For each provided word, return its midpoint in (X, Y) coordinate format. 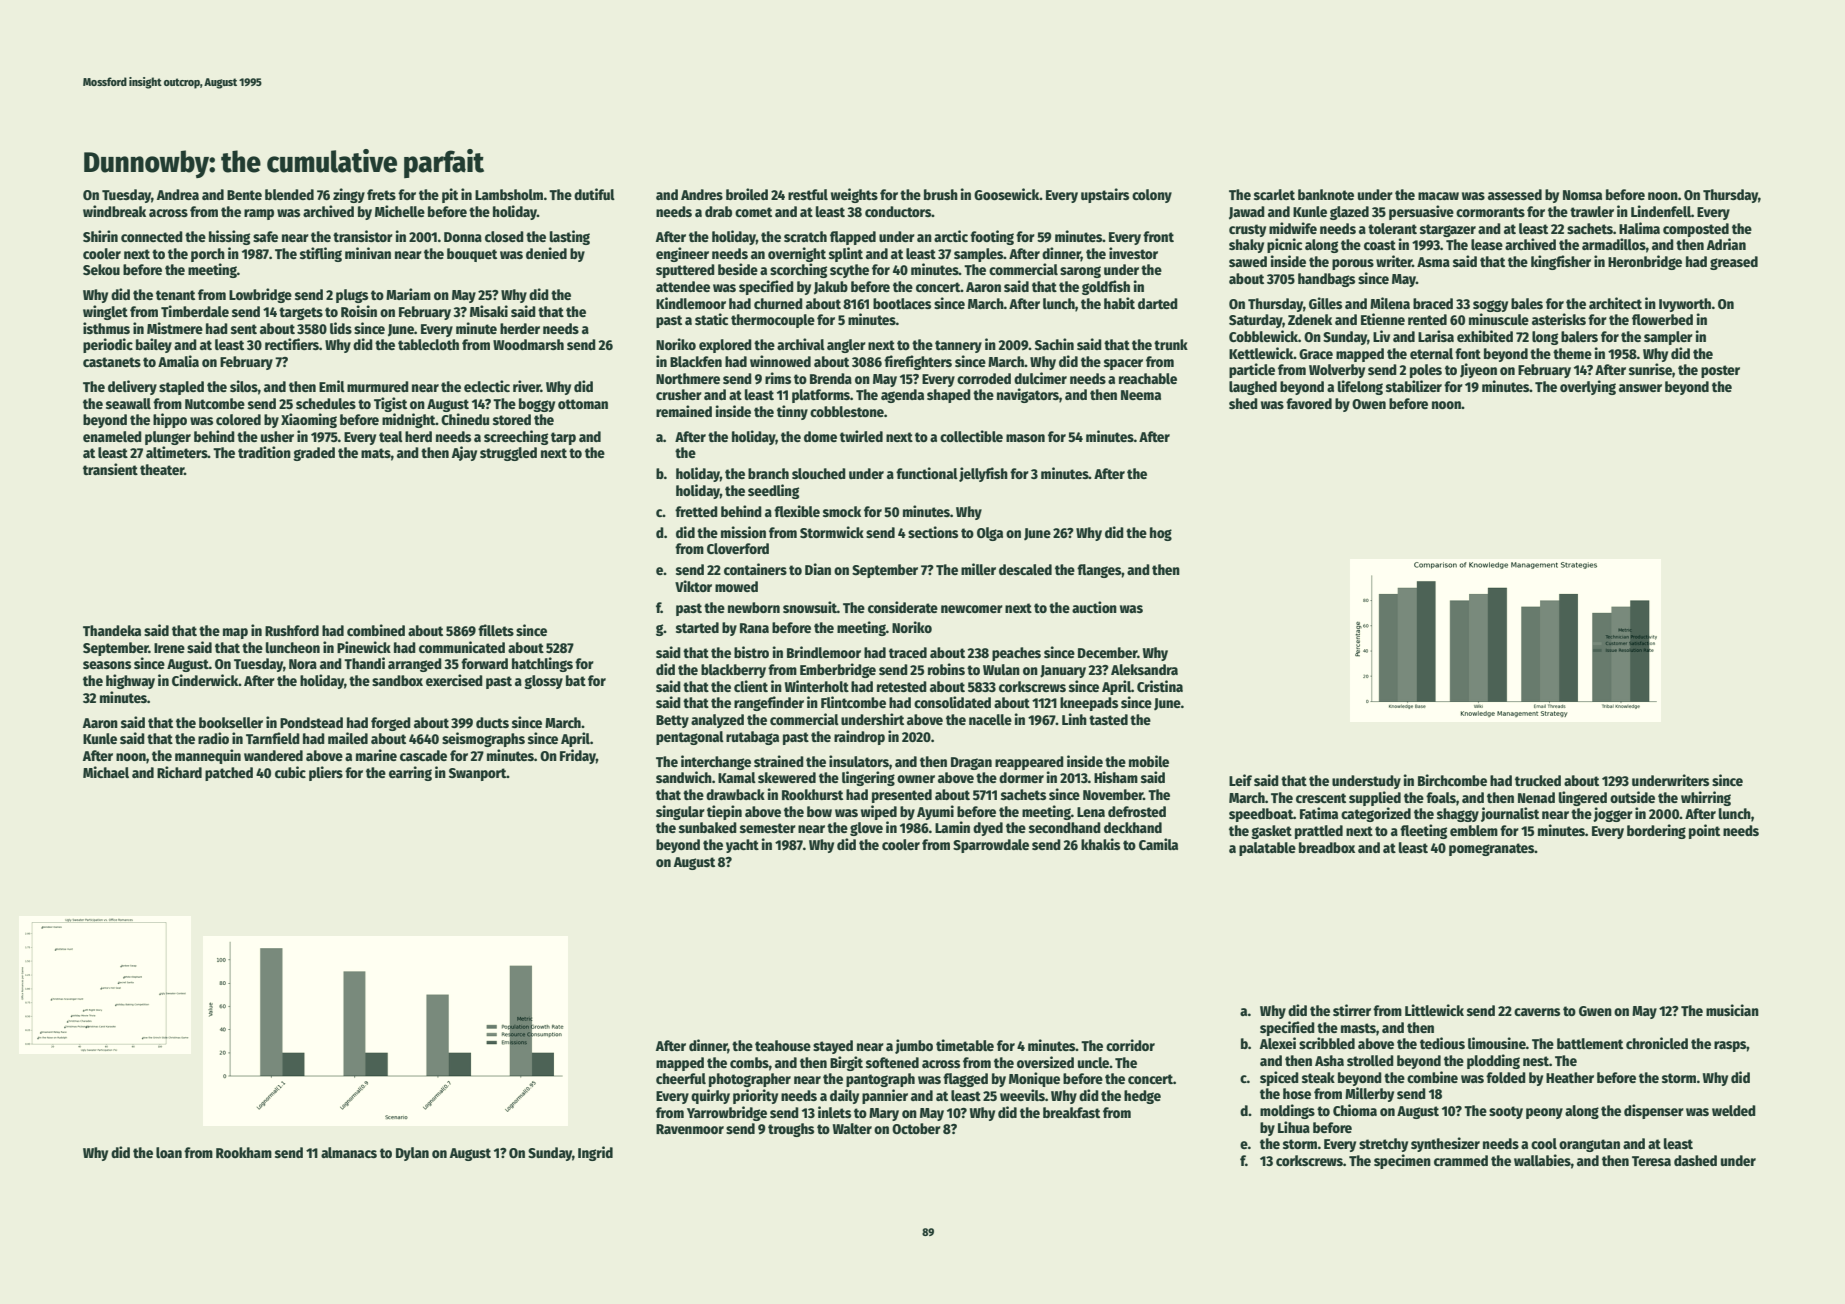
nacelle (990, 719)
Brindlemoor (824, 652)
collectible (971, 436)
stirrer (1352, 1010)
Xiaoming (309, 420)
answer (1640, 388)
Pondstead (311, 722)
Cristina (1160, 686)
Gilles (1325, 303)
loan (169, 1152)
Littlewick (1434, 1010)
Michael (106, 772)
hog (1161, 534)
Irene (169, 648)
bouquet (472, 255)
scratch (805, 236)
